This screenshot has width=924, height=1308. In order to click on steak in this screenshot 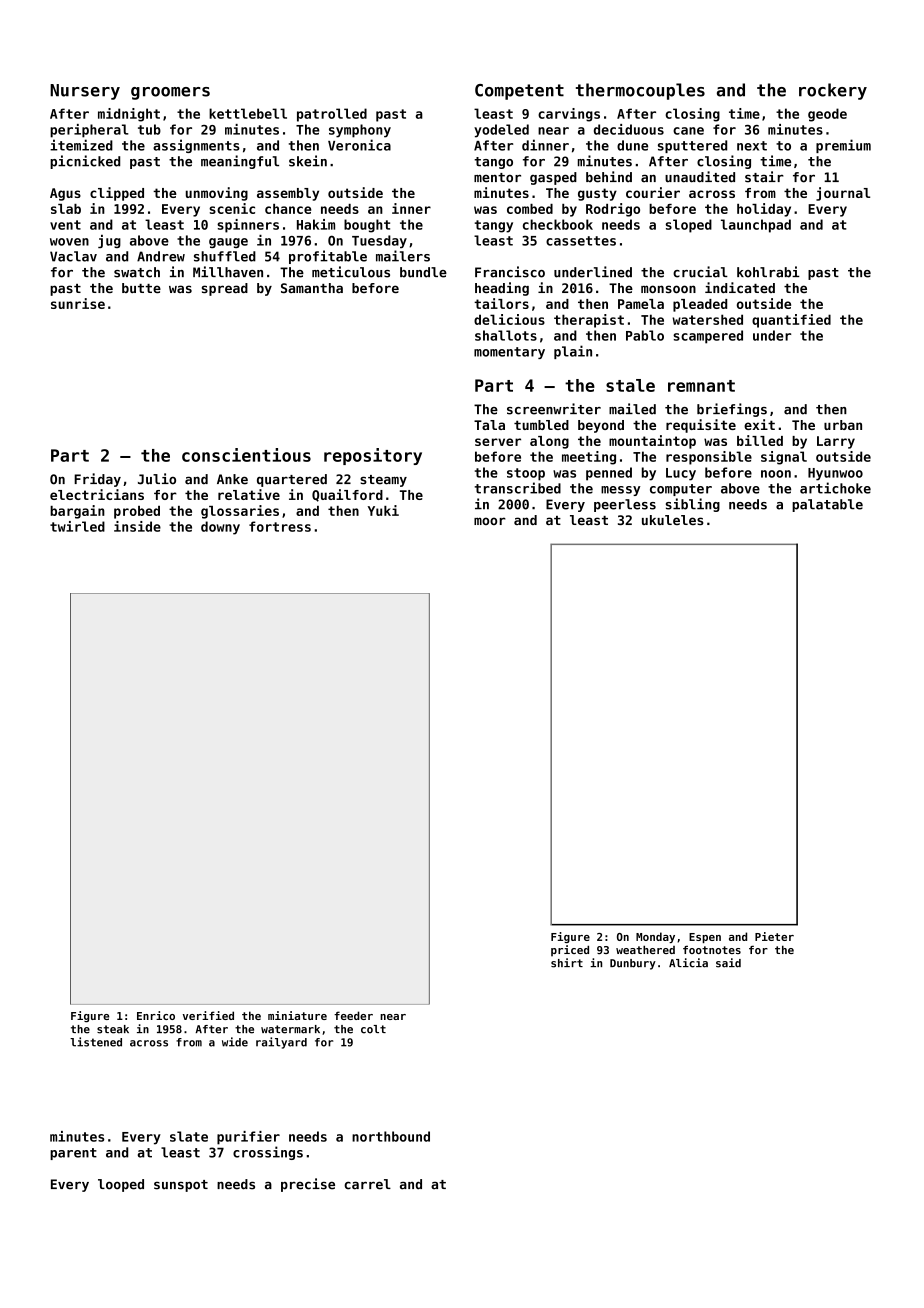, I will do `click(113, 1029)`.
